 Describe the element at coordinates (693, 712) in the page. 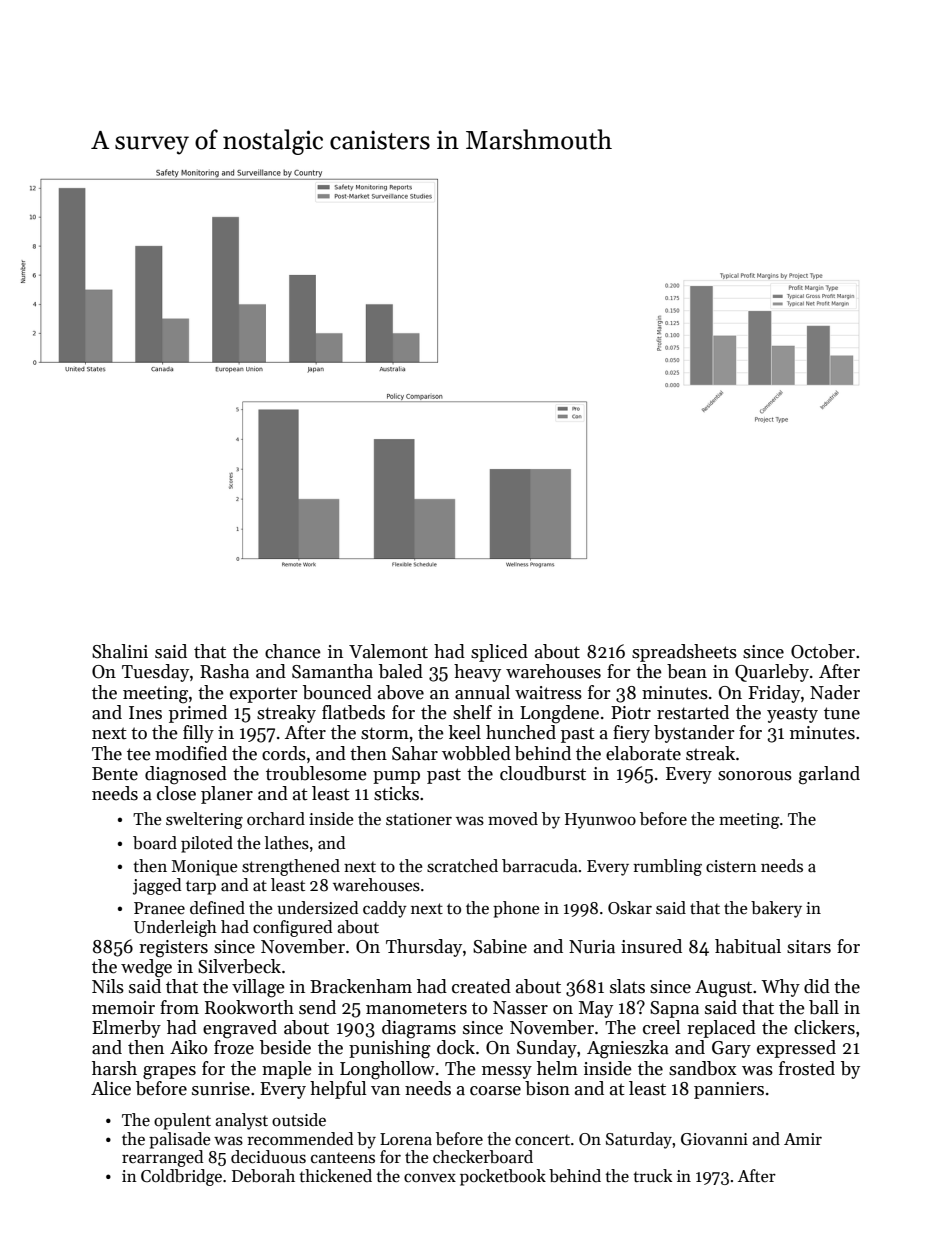

I see `restarted` at that location.
